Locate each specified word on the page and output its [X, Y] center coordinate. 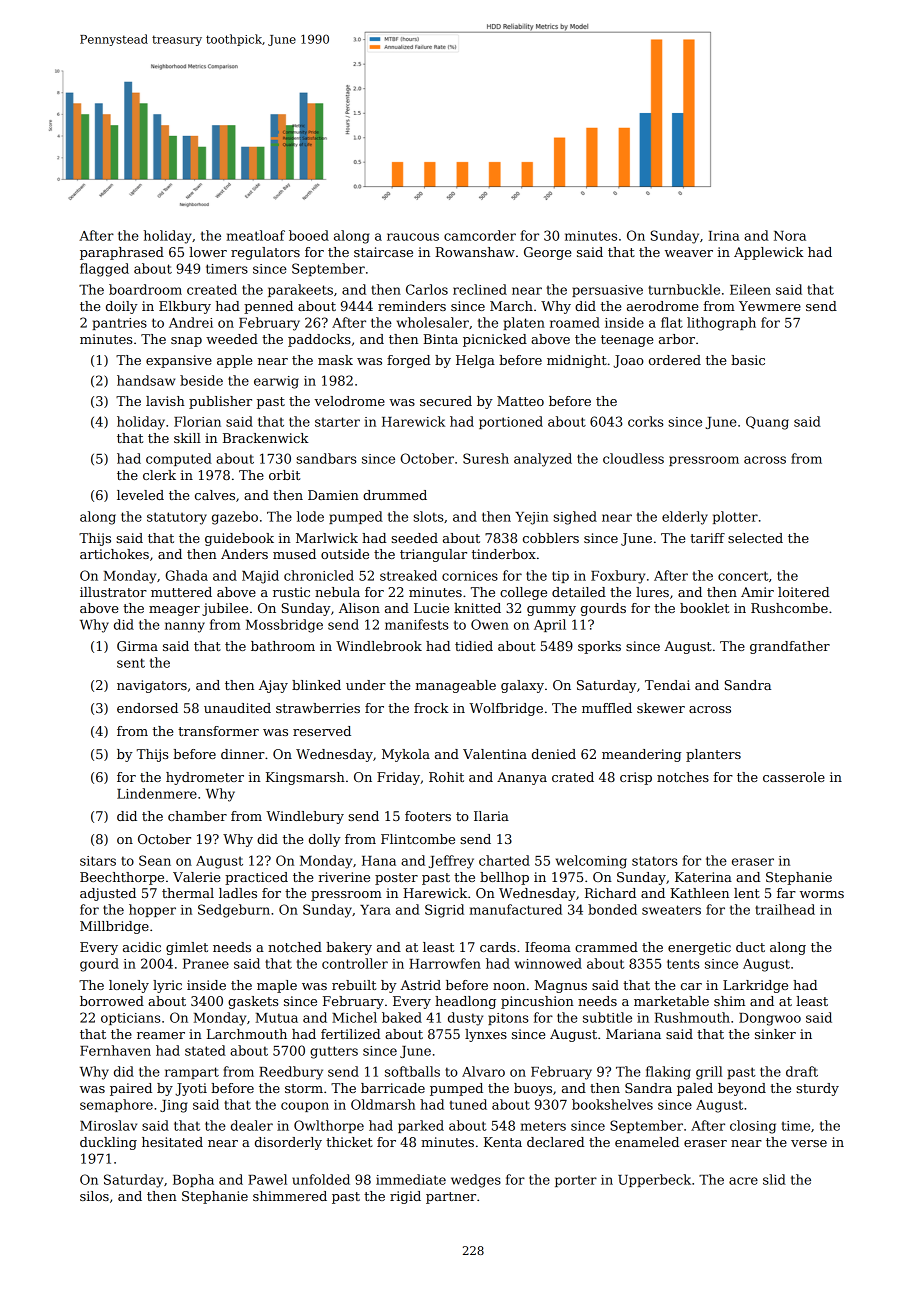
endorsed [147, 708]
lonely [129, 986]
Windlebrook [379, 646]
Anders [244, 554]
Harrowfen [445, 963]
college [523, 593]
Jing [173, 1106]
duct [750, 947]
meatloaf [256, 235]
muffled [607, 708]
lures [652, 592]
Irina [724, 236]
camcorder [480, 235]
